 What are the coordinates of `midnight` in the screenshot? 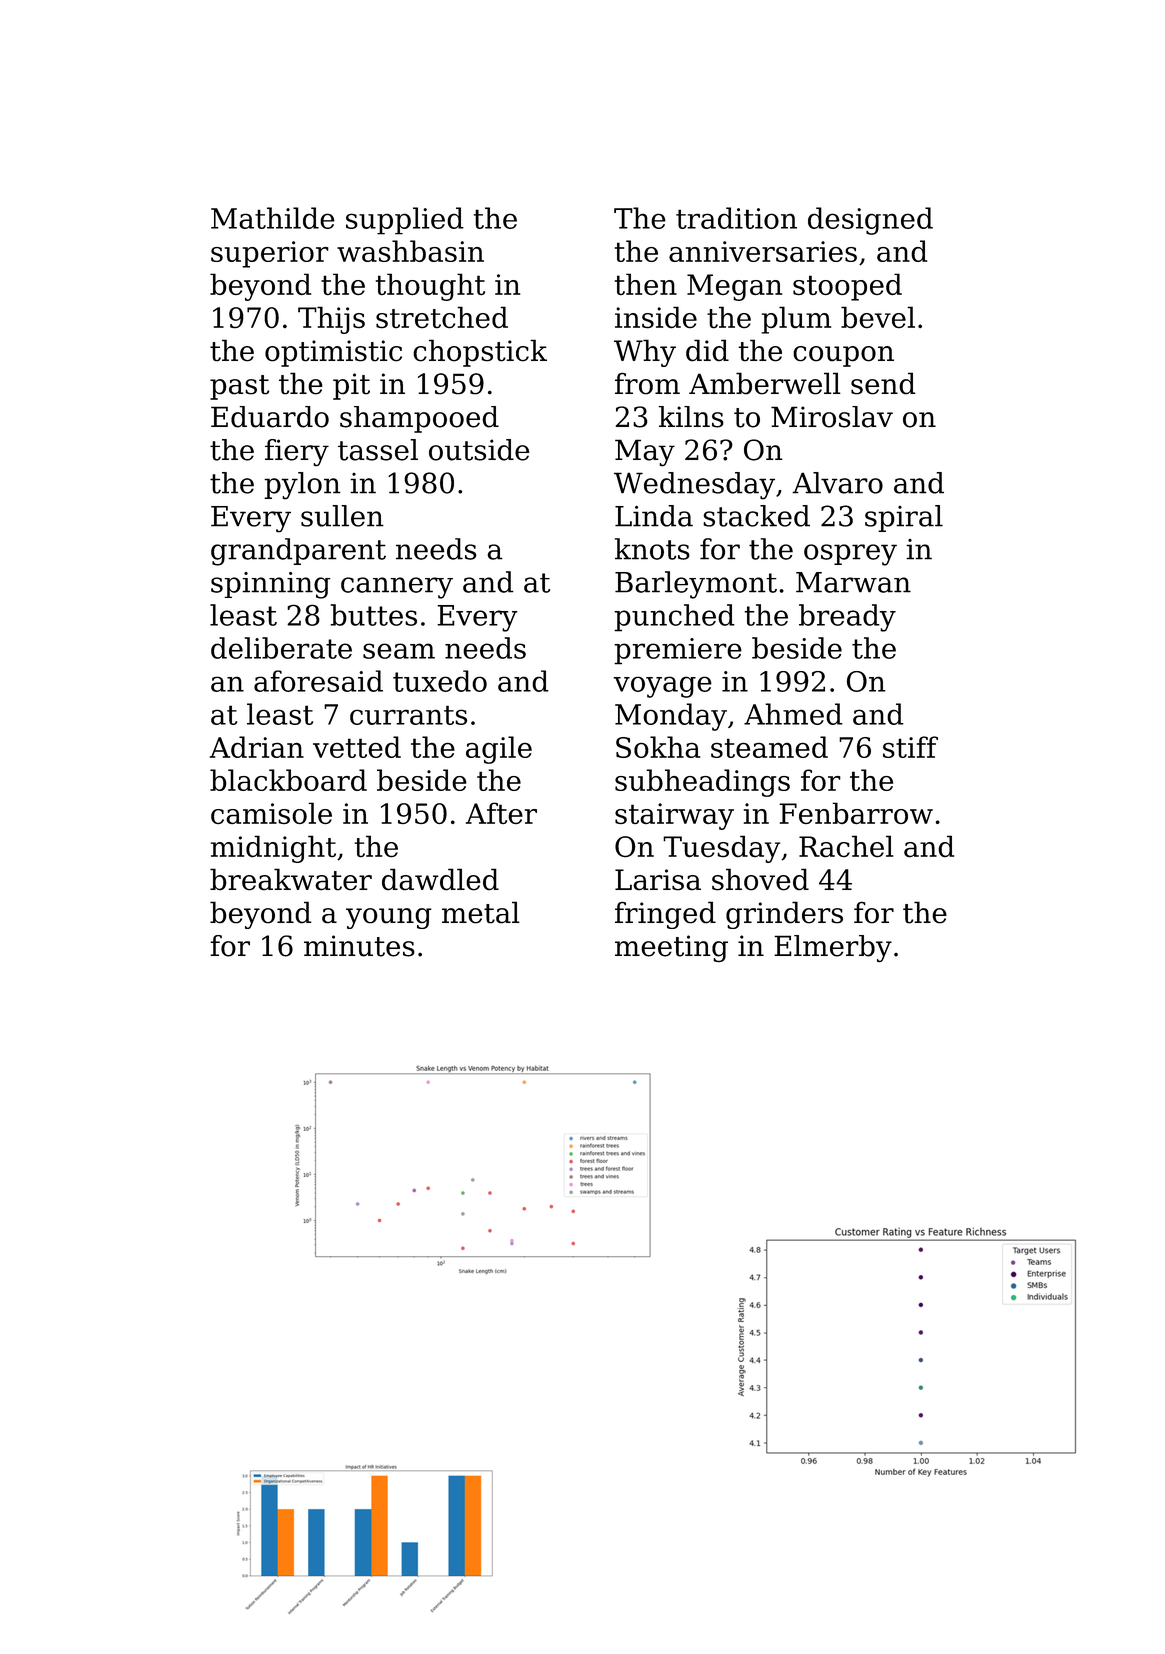 It's located at (273, 849).
